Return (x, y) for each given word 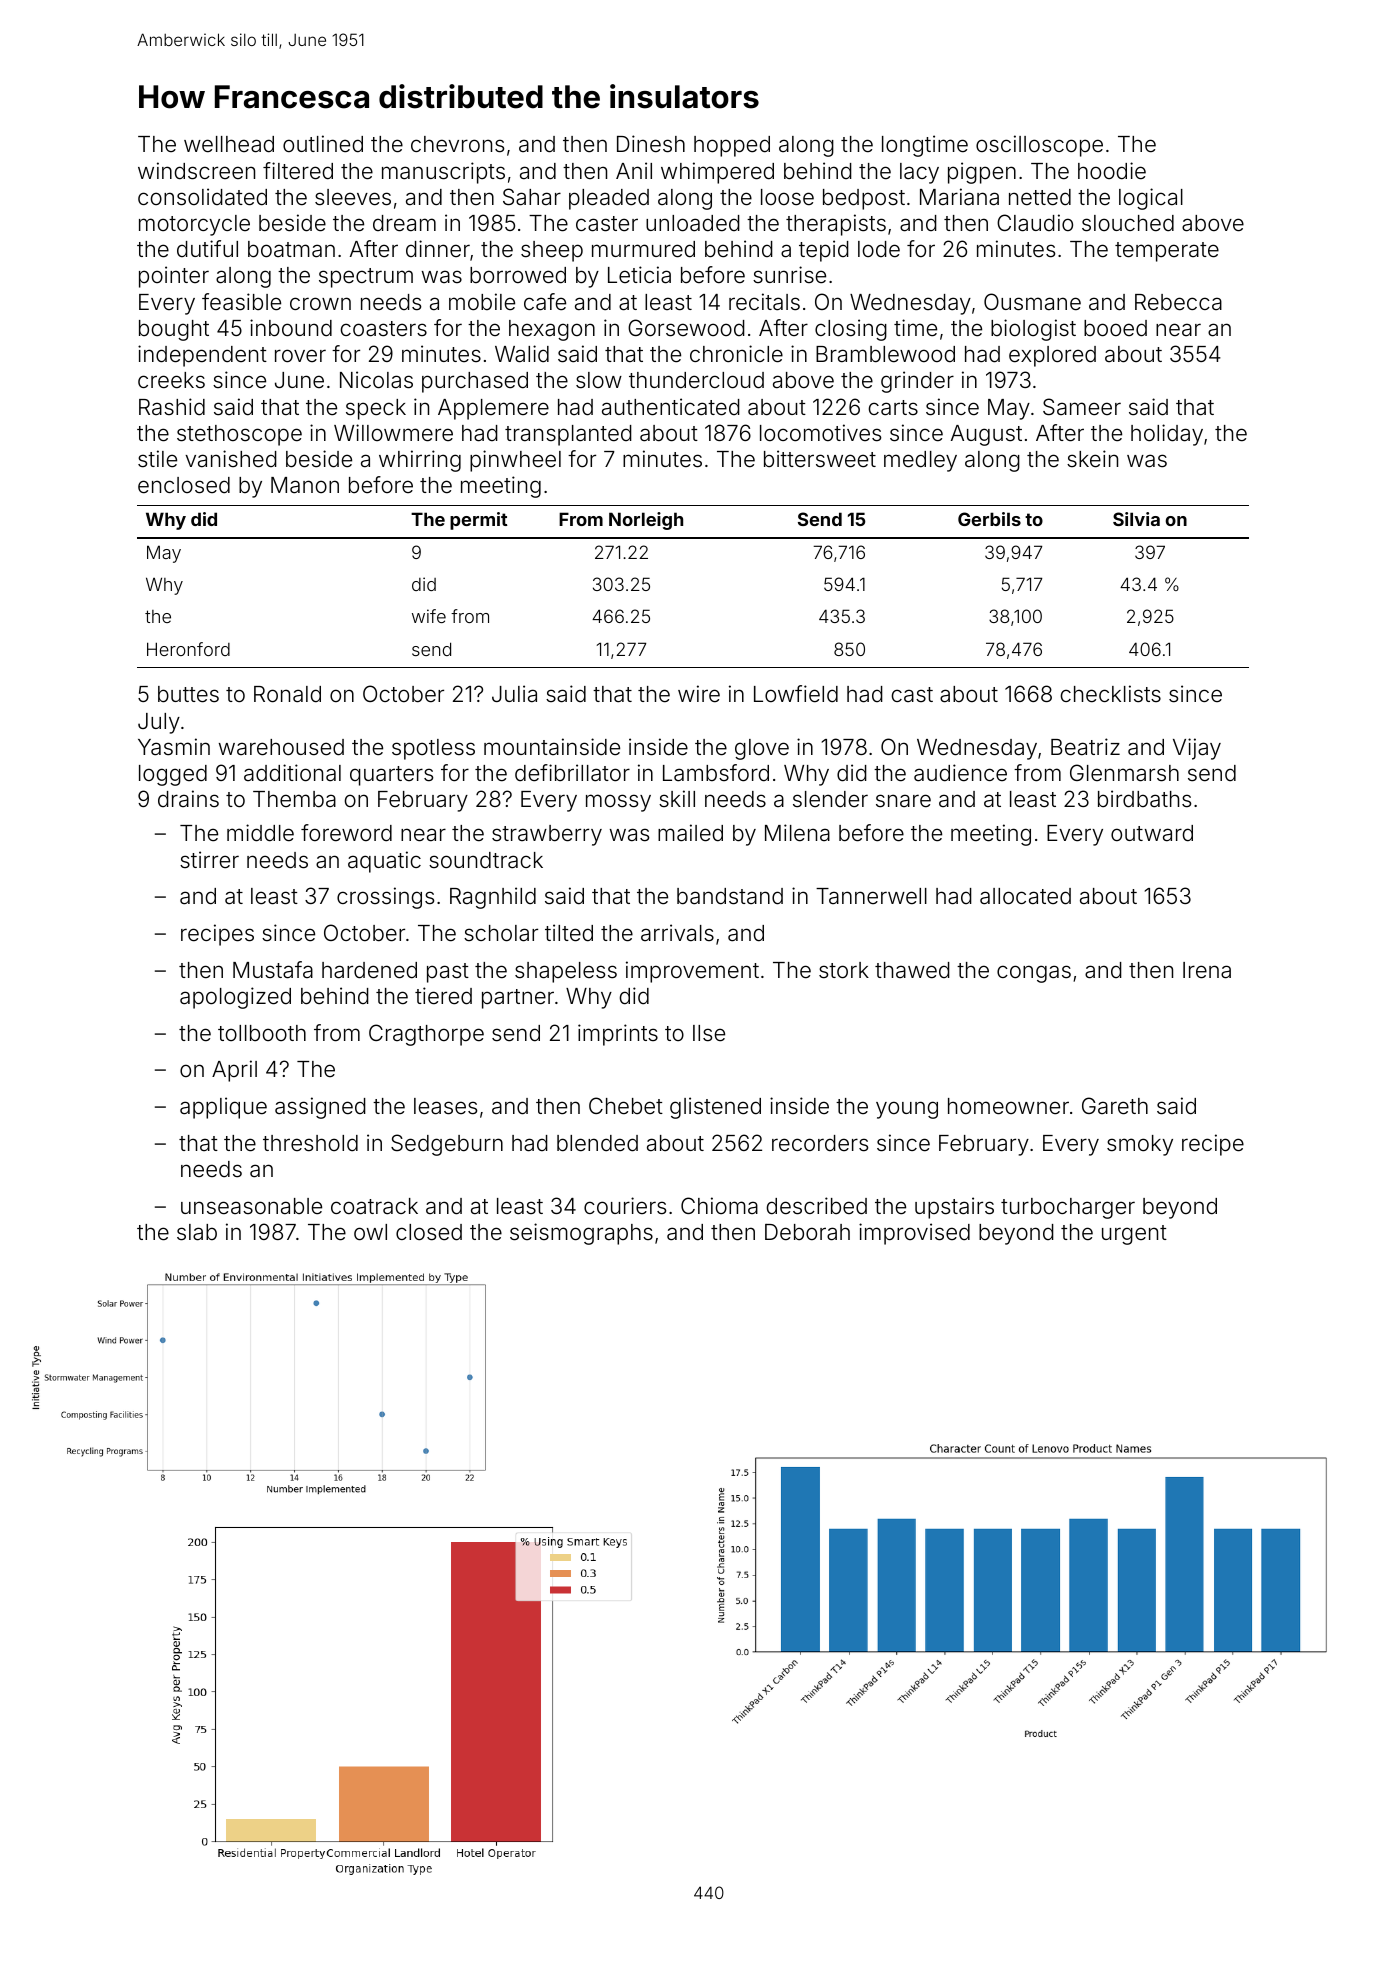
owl (370, 1232)
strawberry (547, 835)
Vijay (1197, 749)
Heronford (188, 649)
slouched (1128, 223)
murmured (643, 249)
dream (404, 223)
